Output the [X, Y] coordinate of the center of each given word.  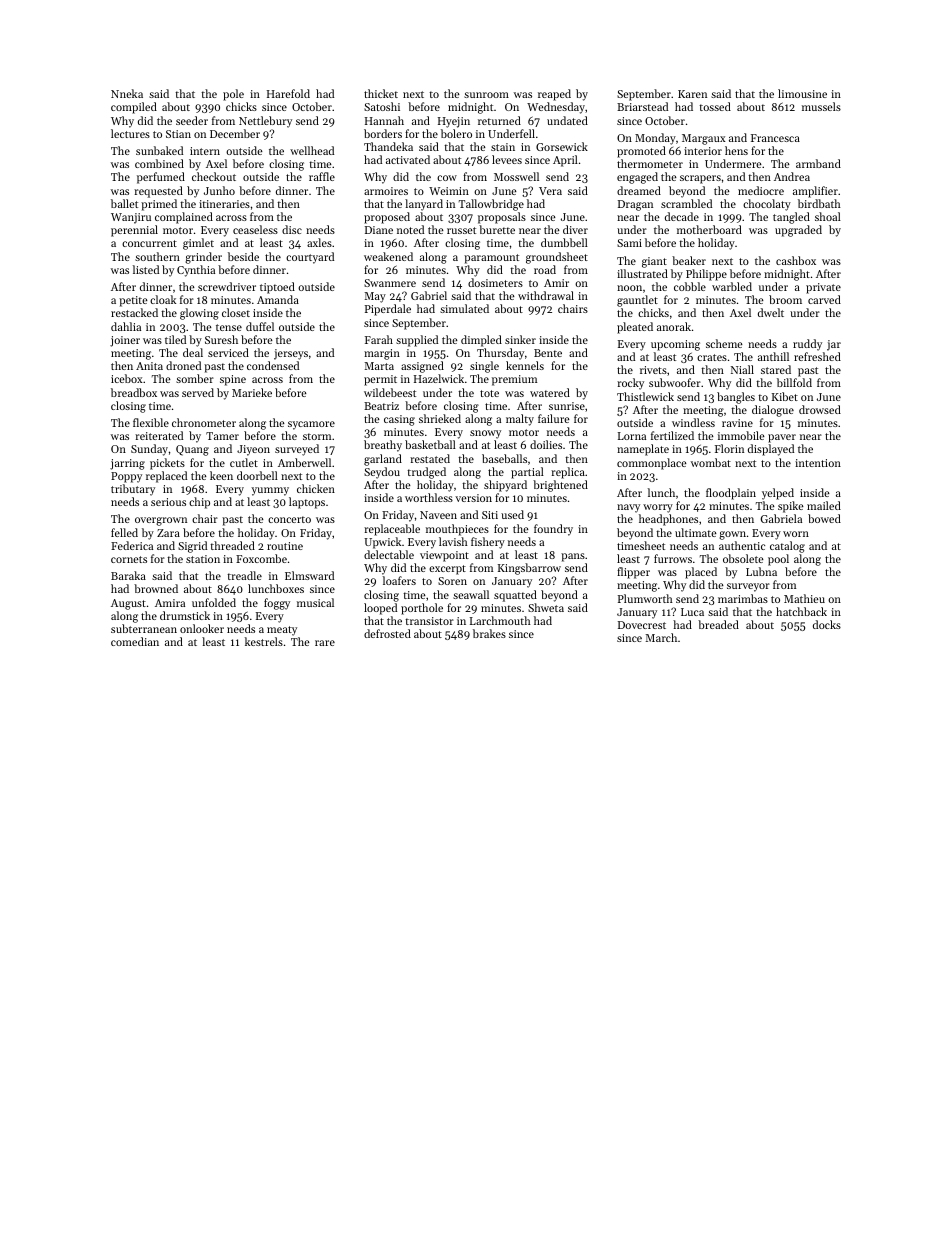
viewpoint [444, 556]
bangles [736, 398]
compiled [134, 108]
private [823, 288]
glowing [199, 314]
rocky [630, 384]
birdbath [819, 203]
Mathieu [804, 598]
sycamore [311, 425]
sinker [520, 339]
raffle [322, 176]
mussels [821, 106]
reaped [554, 95]
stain [503, 147]
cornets [129, 559]
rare [325, 643]
